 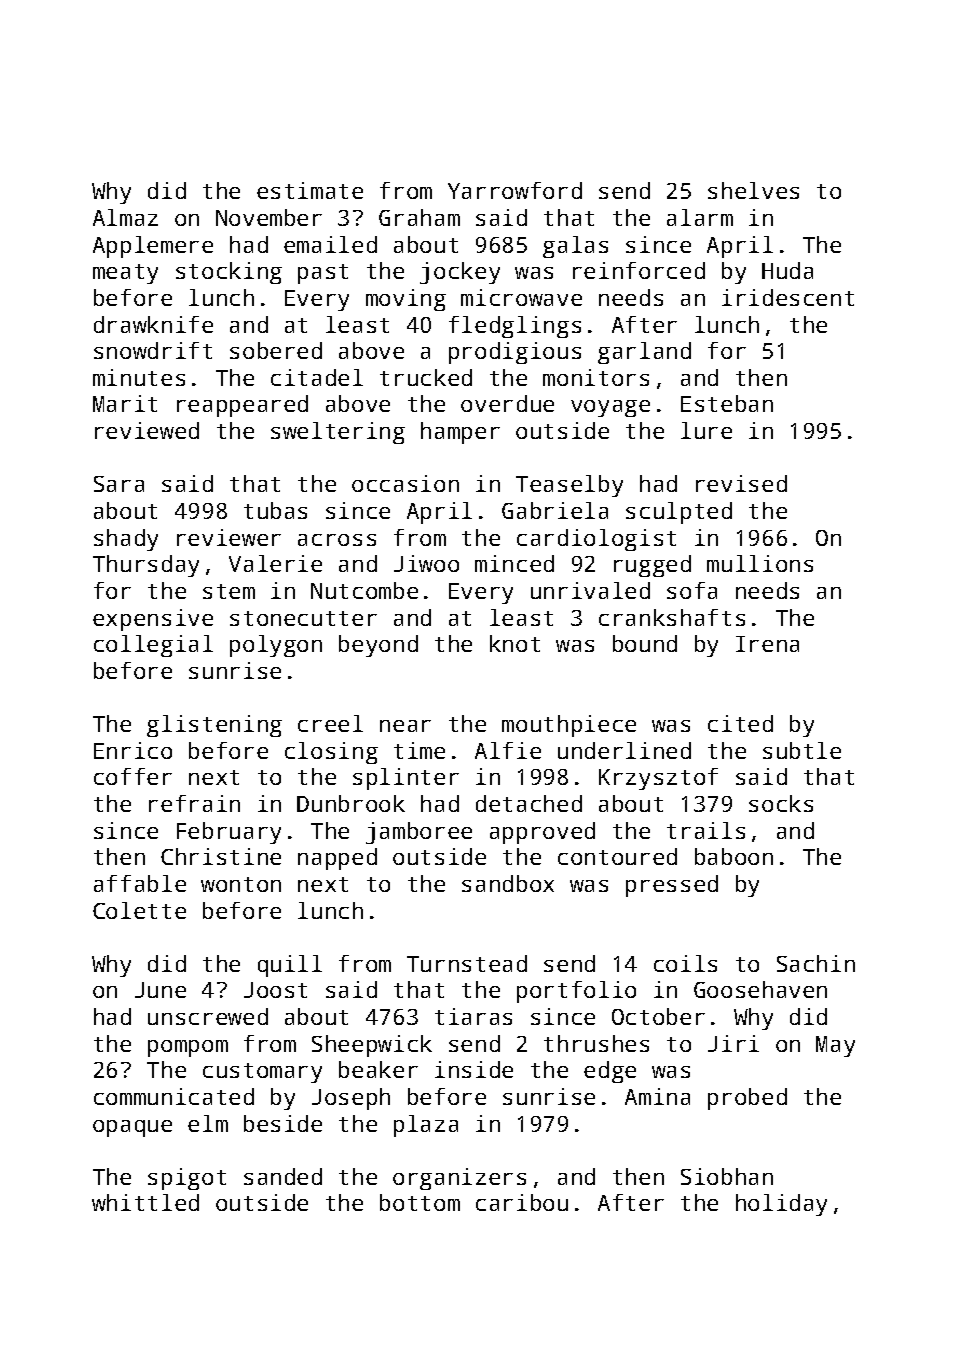 What do you see at coordinates (747, 1099) in the screenshot?
I see `probed` at bounding box center [747, 1099].
